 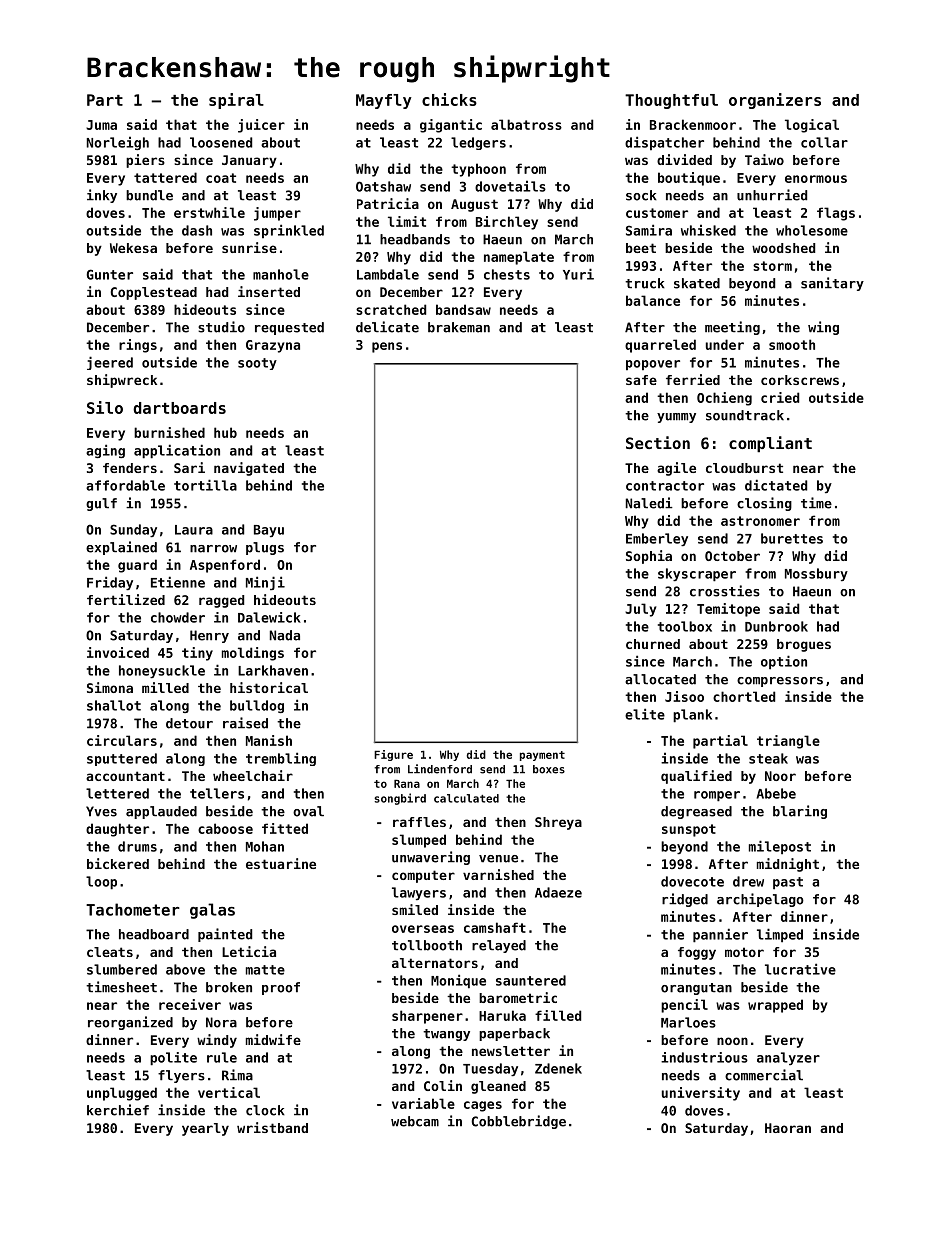 What do you see at coordinates (558, 1068) in the image?
I see `Zdenek` at bounding box center [558, 1068].
